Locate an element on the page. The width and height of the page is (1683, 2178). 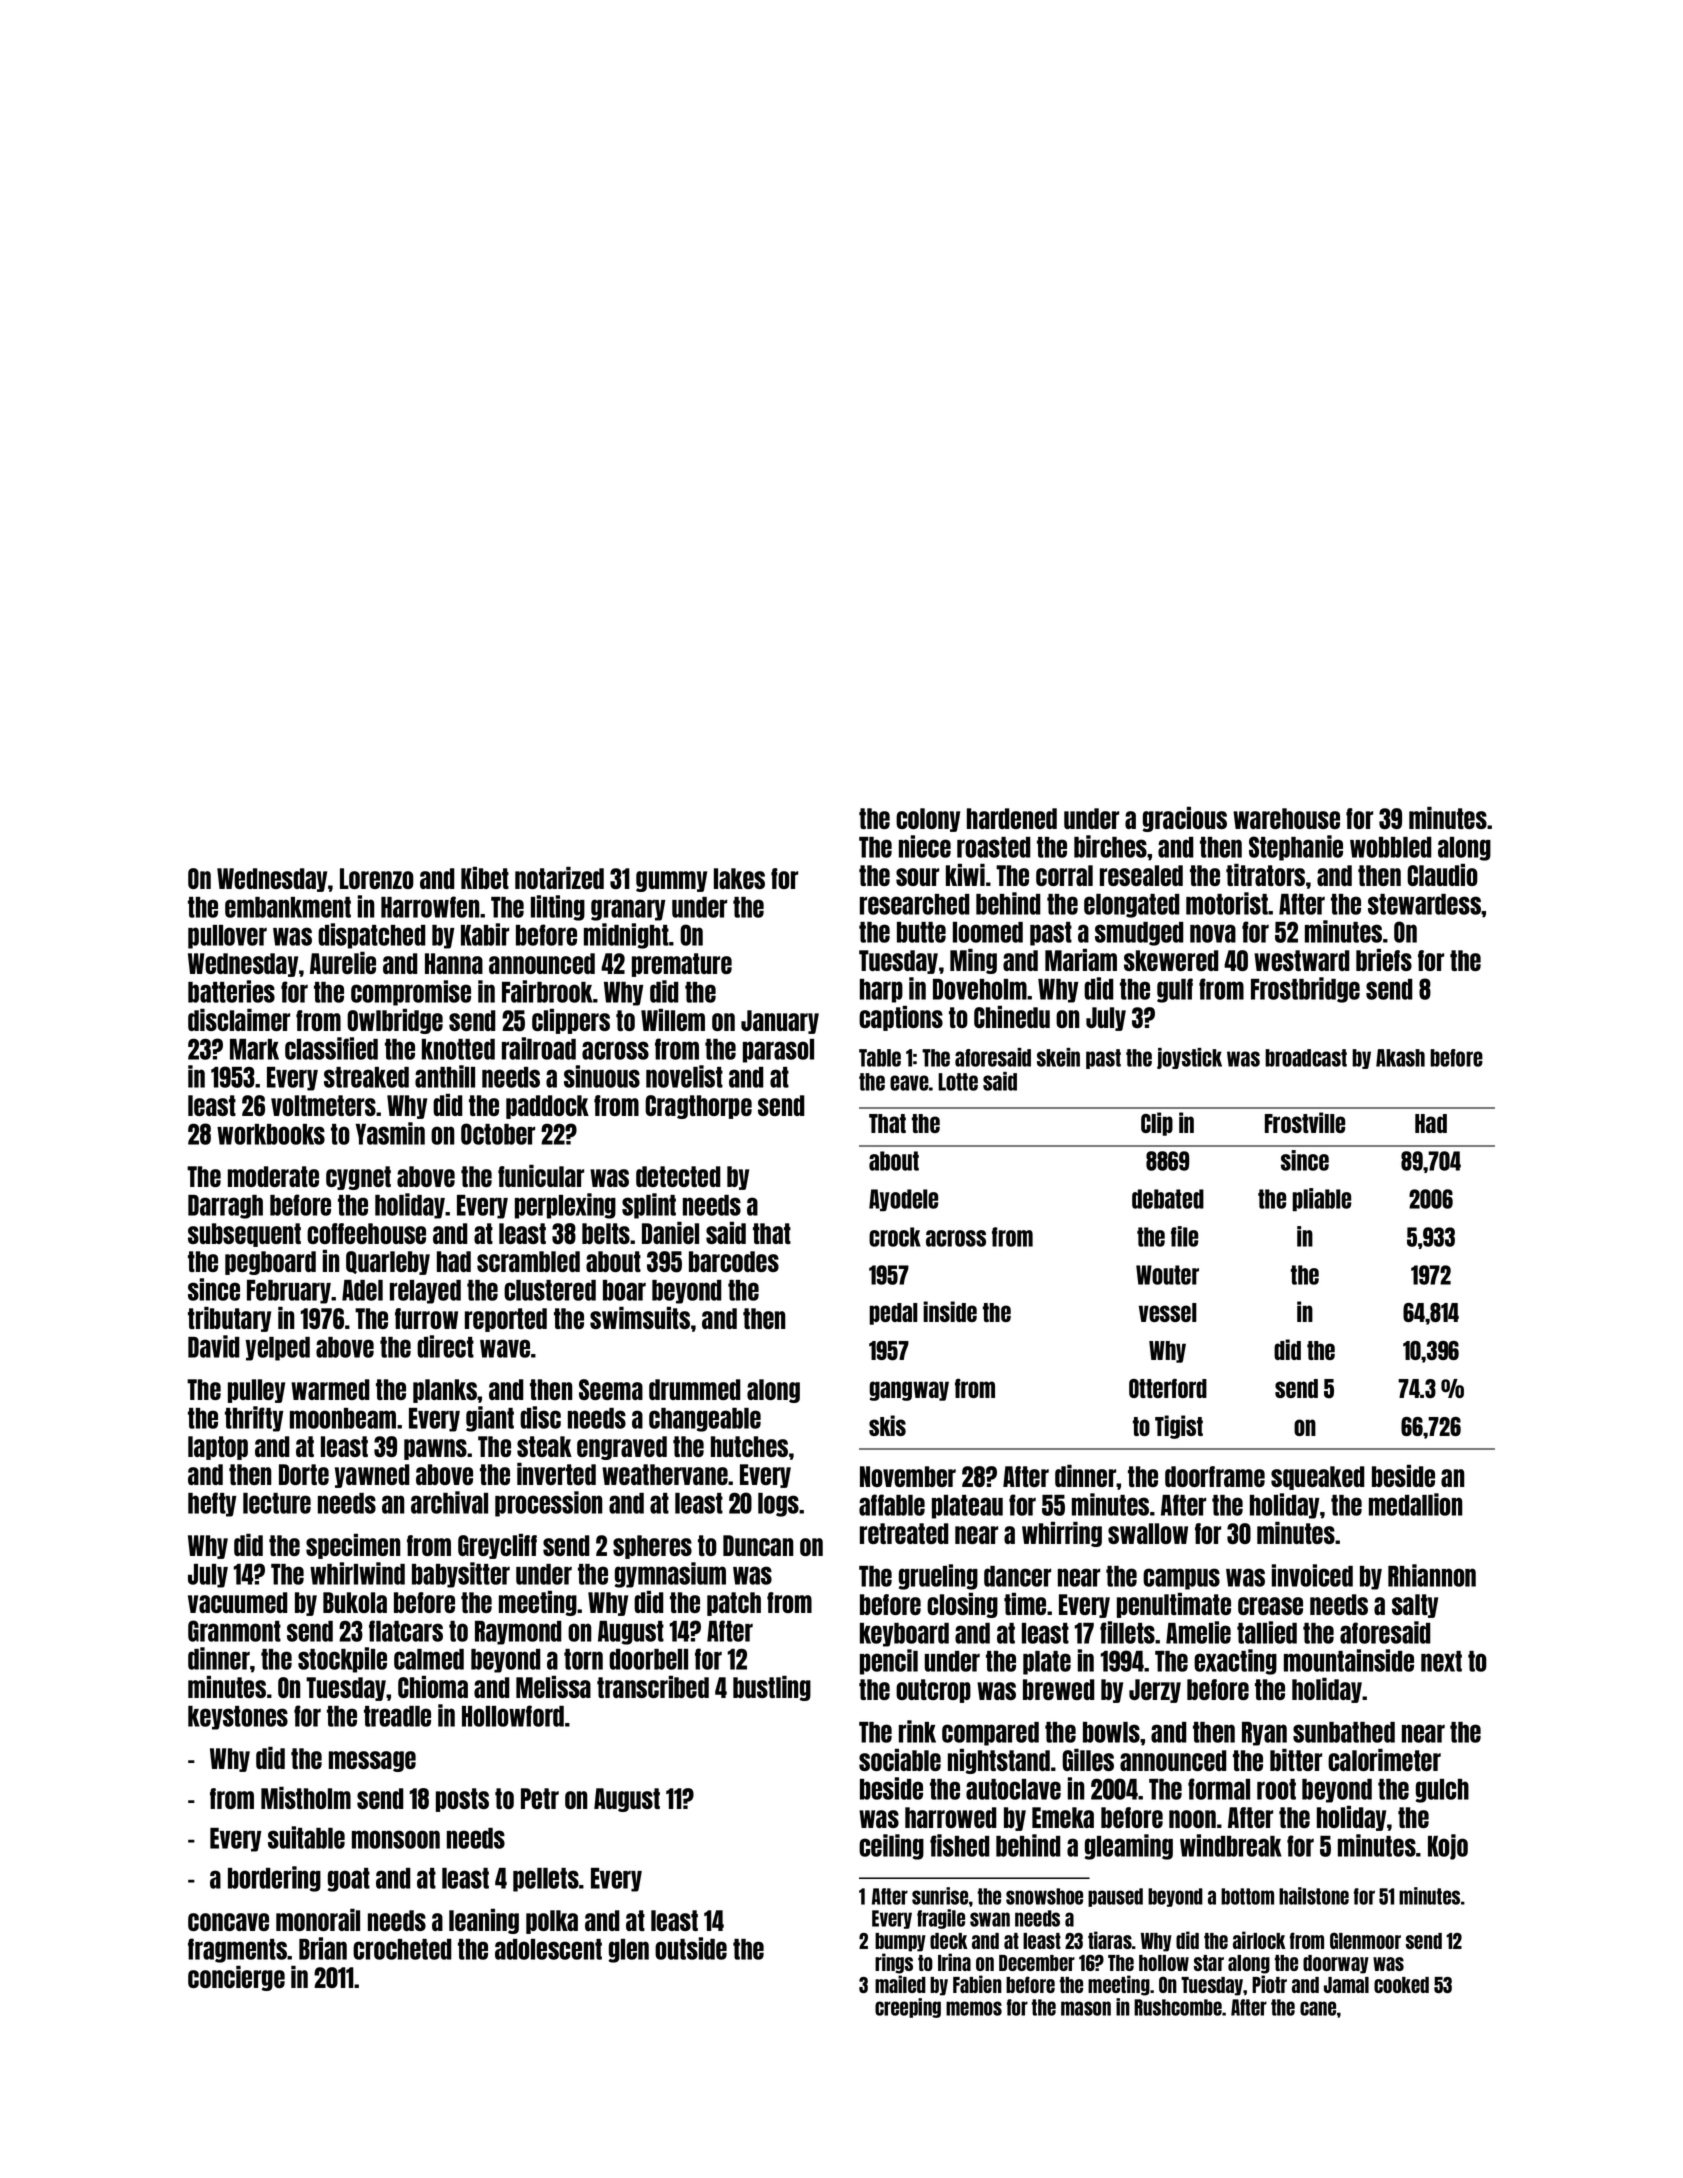
Ayodele is located at coordinates (903, 1200).
